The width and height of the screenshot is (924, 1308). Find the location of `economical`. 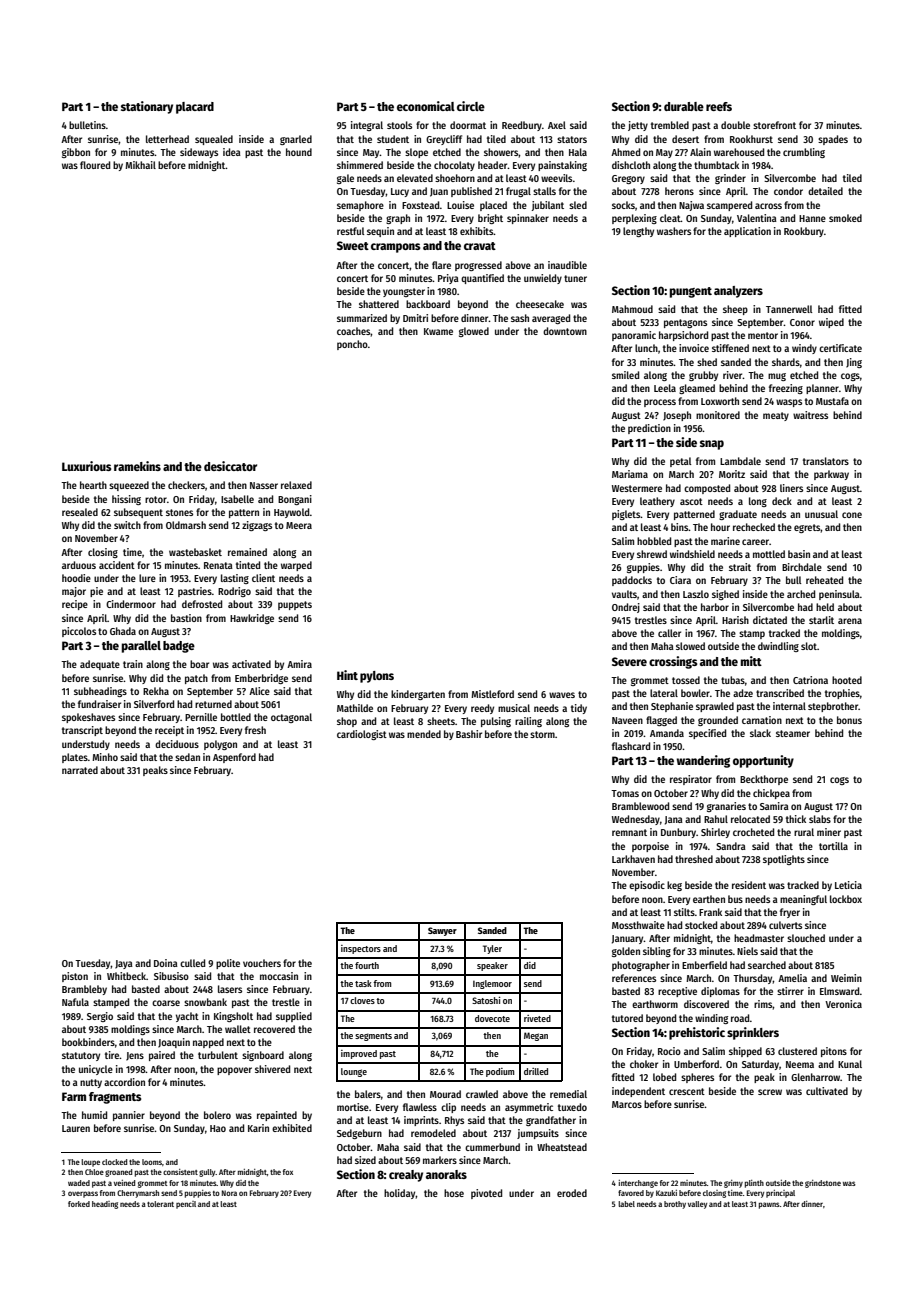

economical is located at coordinates (426, 106).
